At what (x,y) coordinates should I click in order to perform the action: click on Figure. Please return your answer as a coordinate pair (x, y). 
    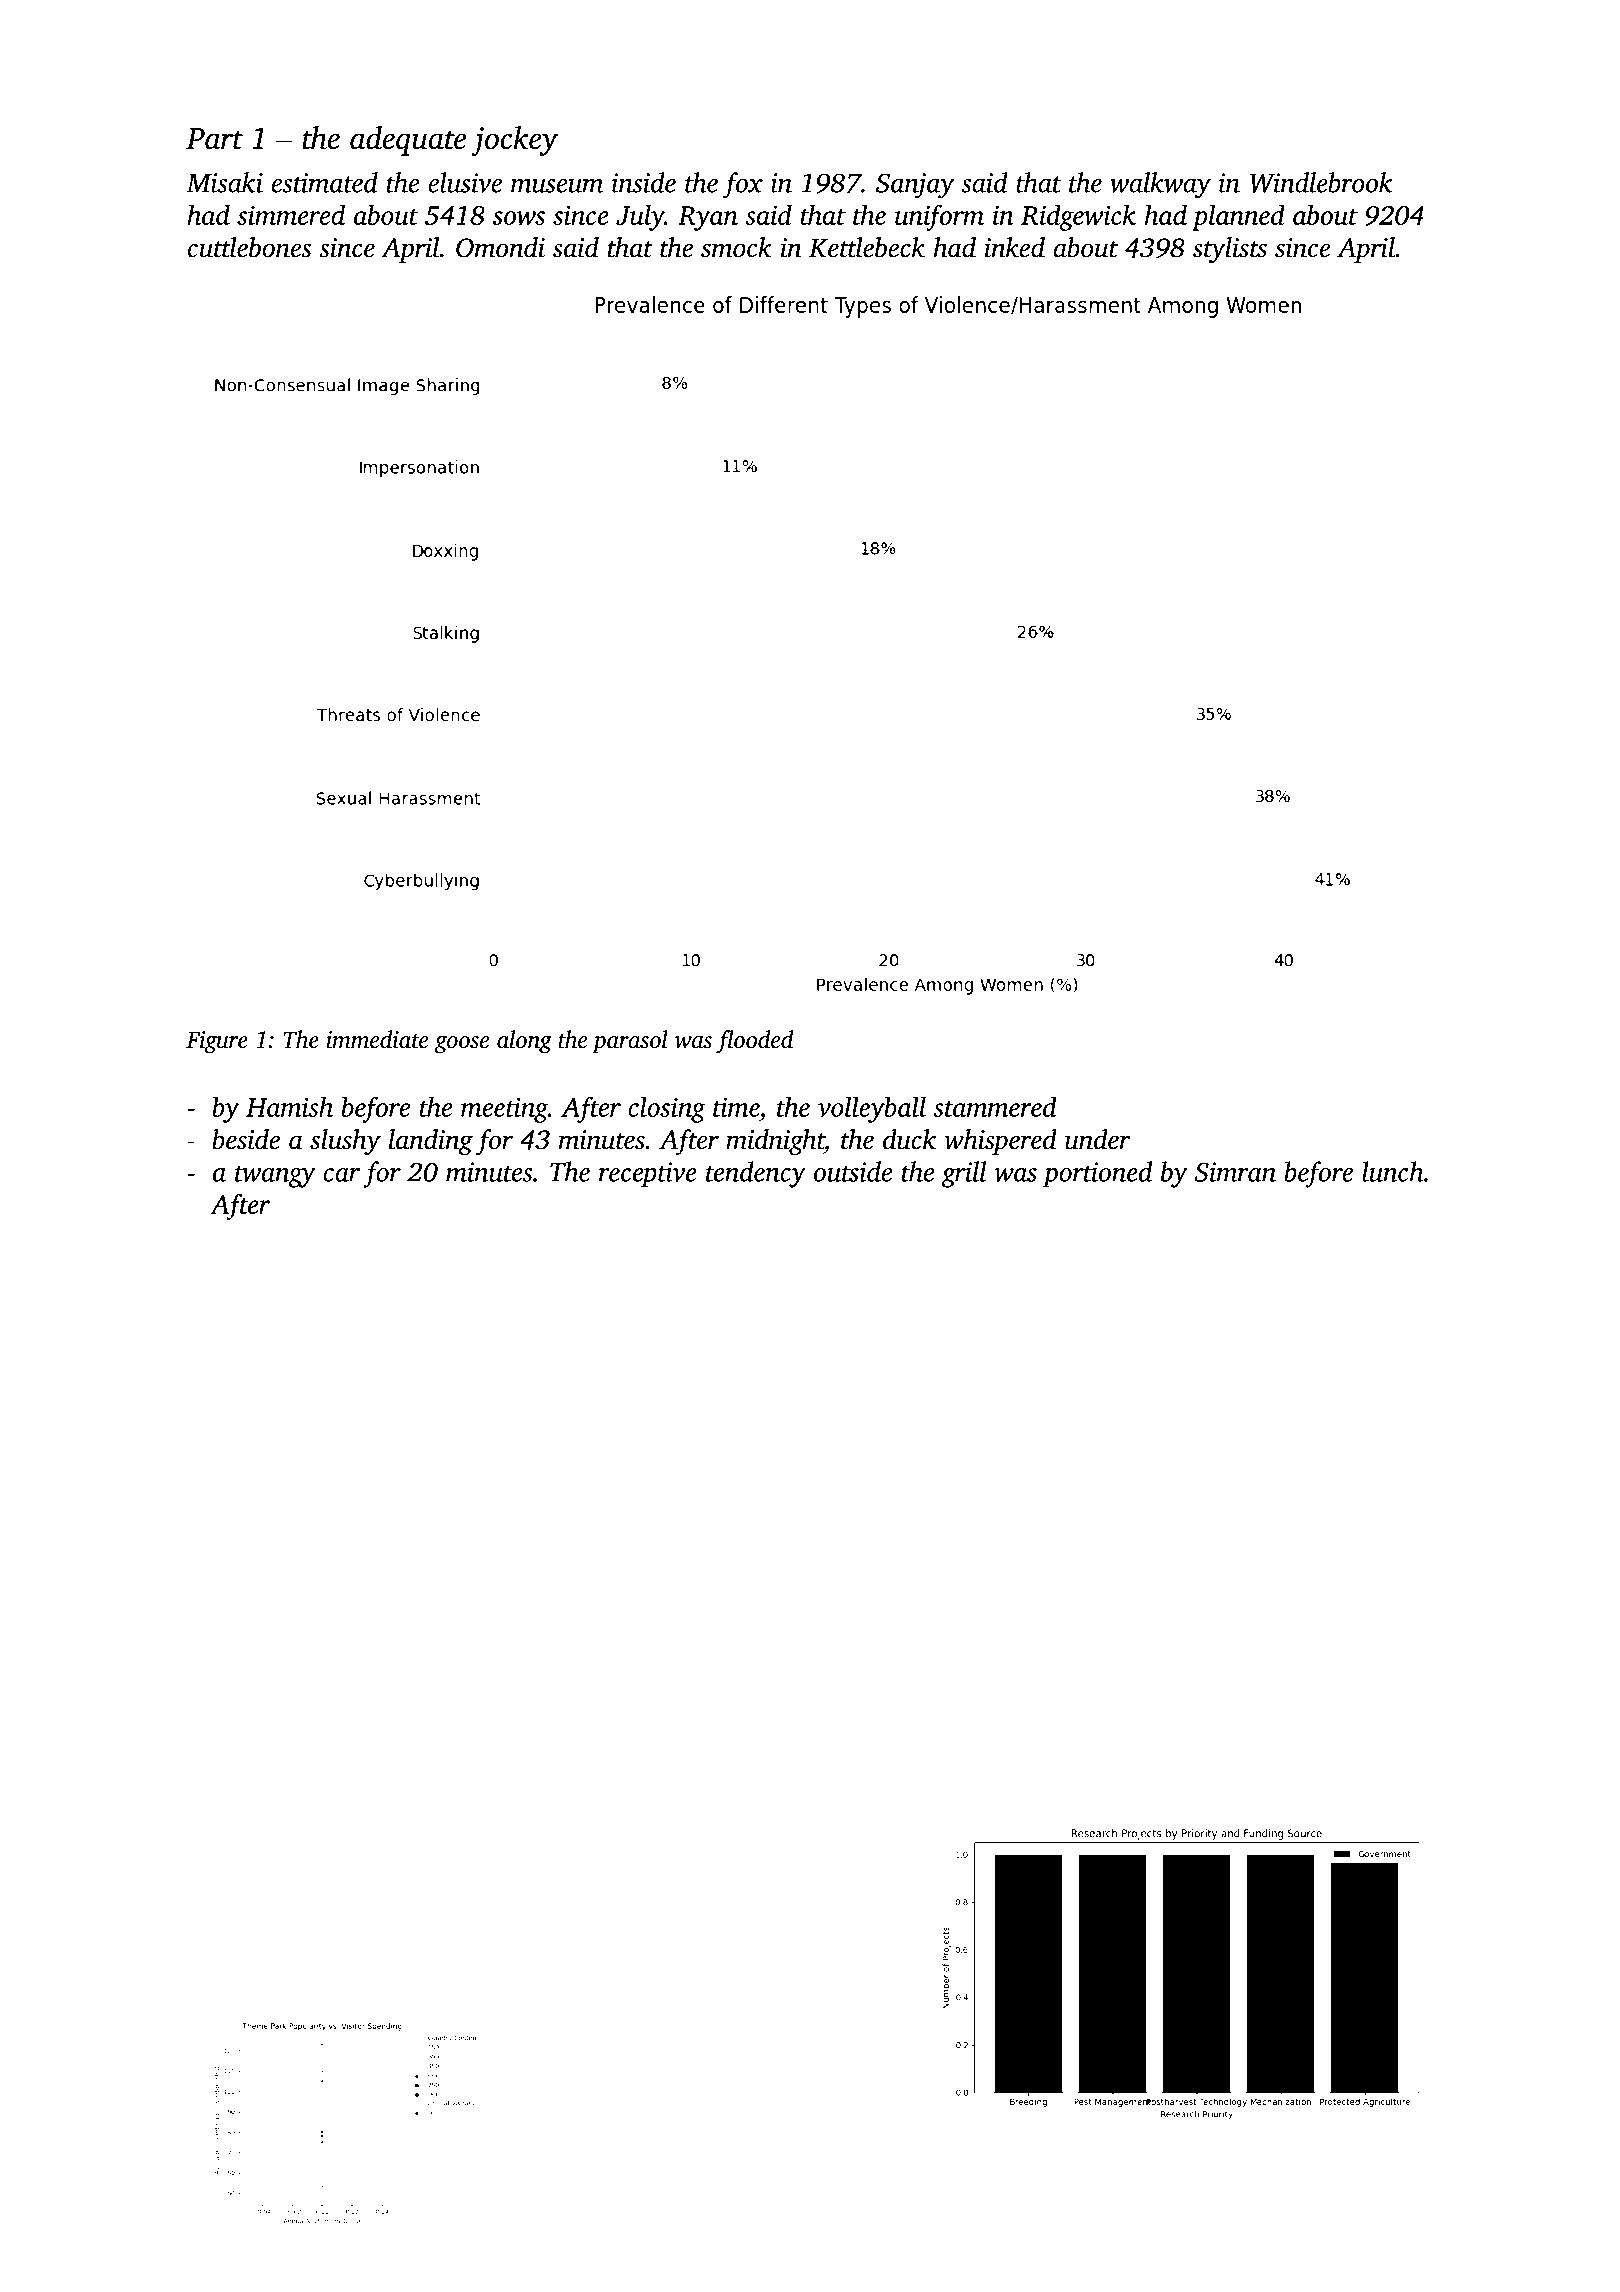
    Looking at the image, I should click on (217, 1042).
